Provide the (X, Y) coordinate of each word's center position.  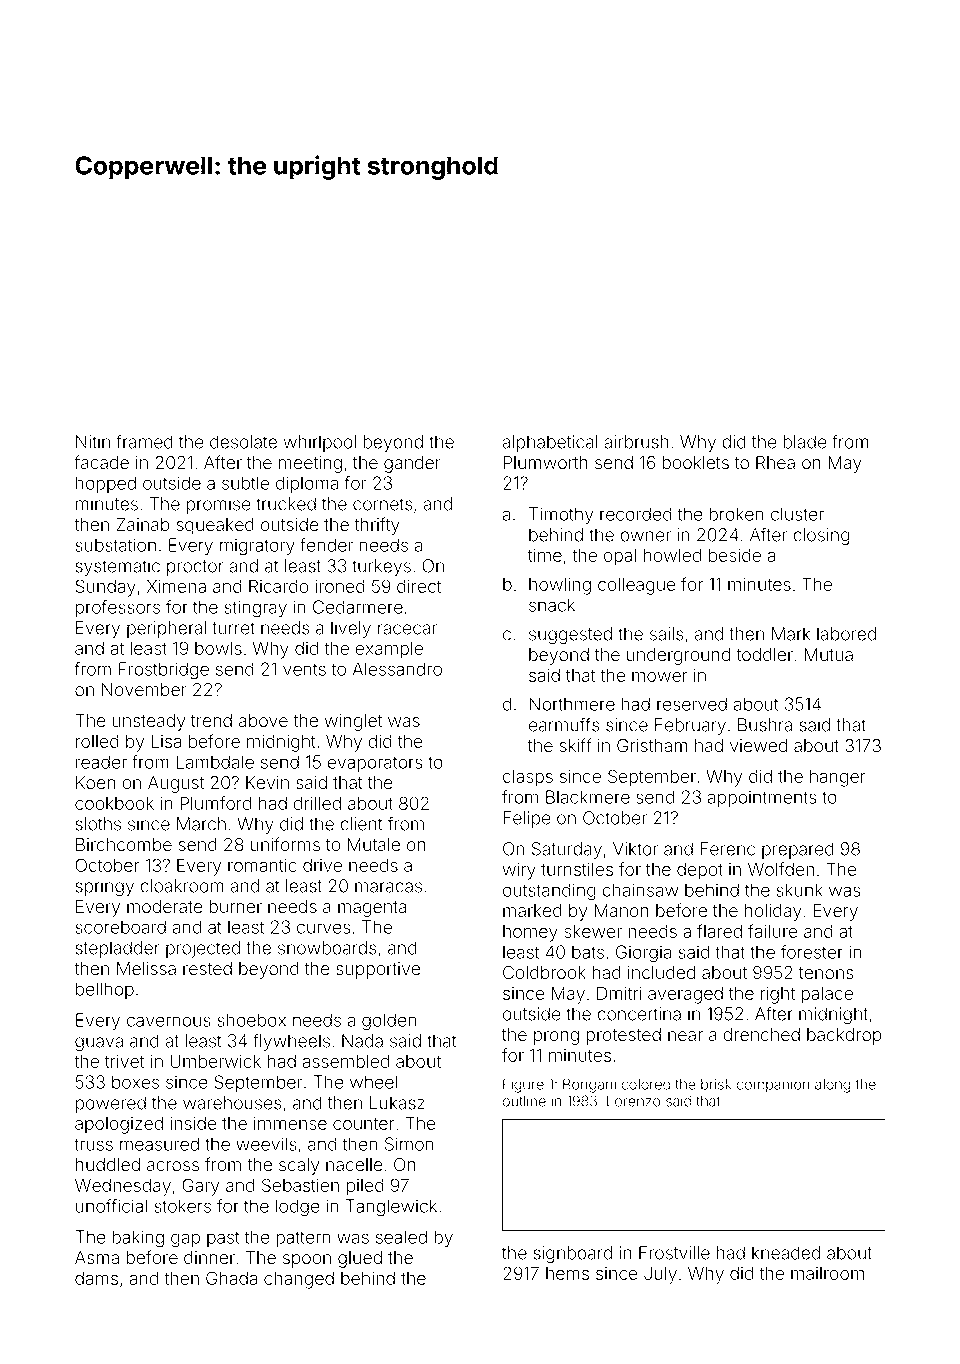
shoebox (251, 1020)
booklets (695, 463)
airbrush (636, 442)
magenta (372, 909)
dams (96, 1278)
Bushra (765, 725)
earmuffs (564, 724)
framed (144, 441)
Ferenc (727, 849)
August (176, 784)
